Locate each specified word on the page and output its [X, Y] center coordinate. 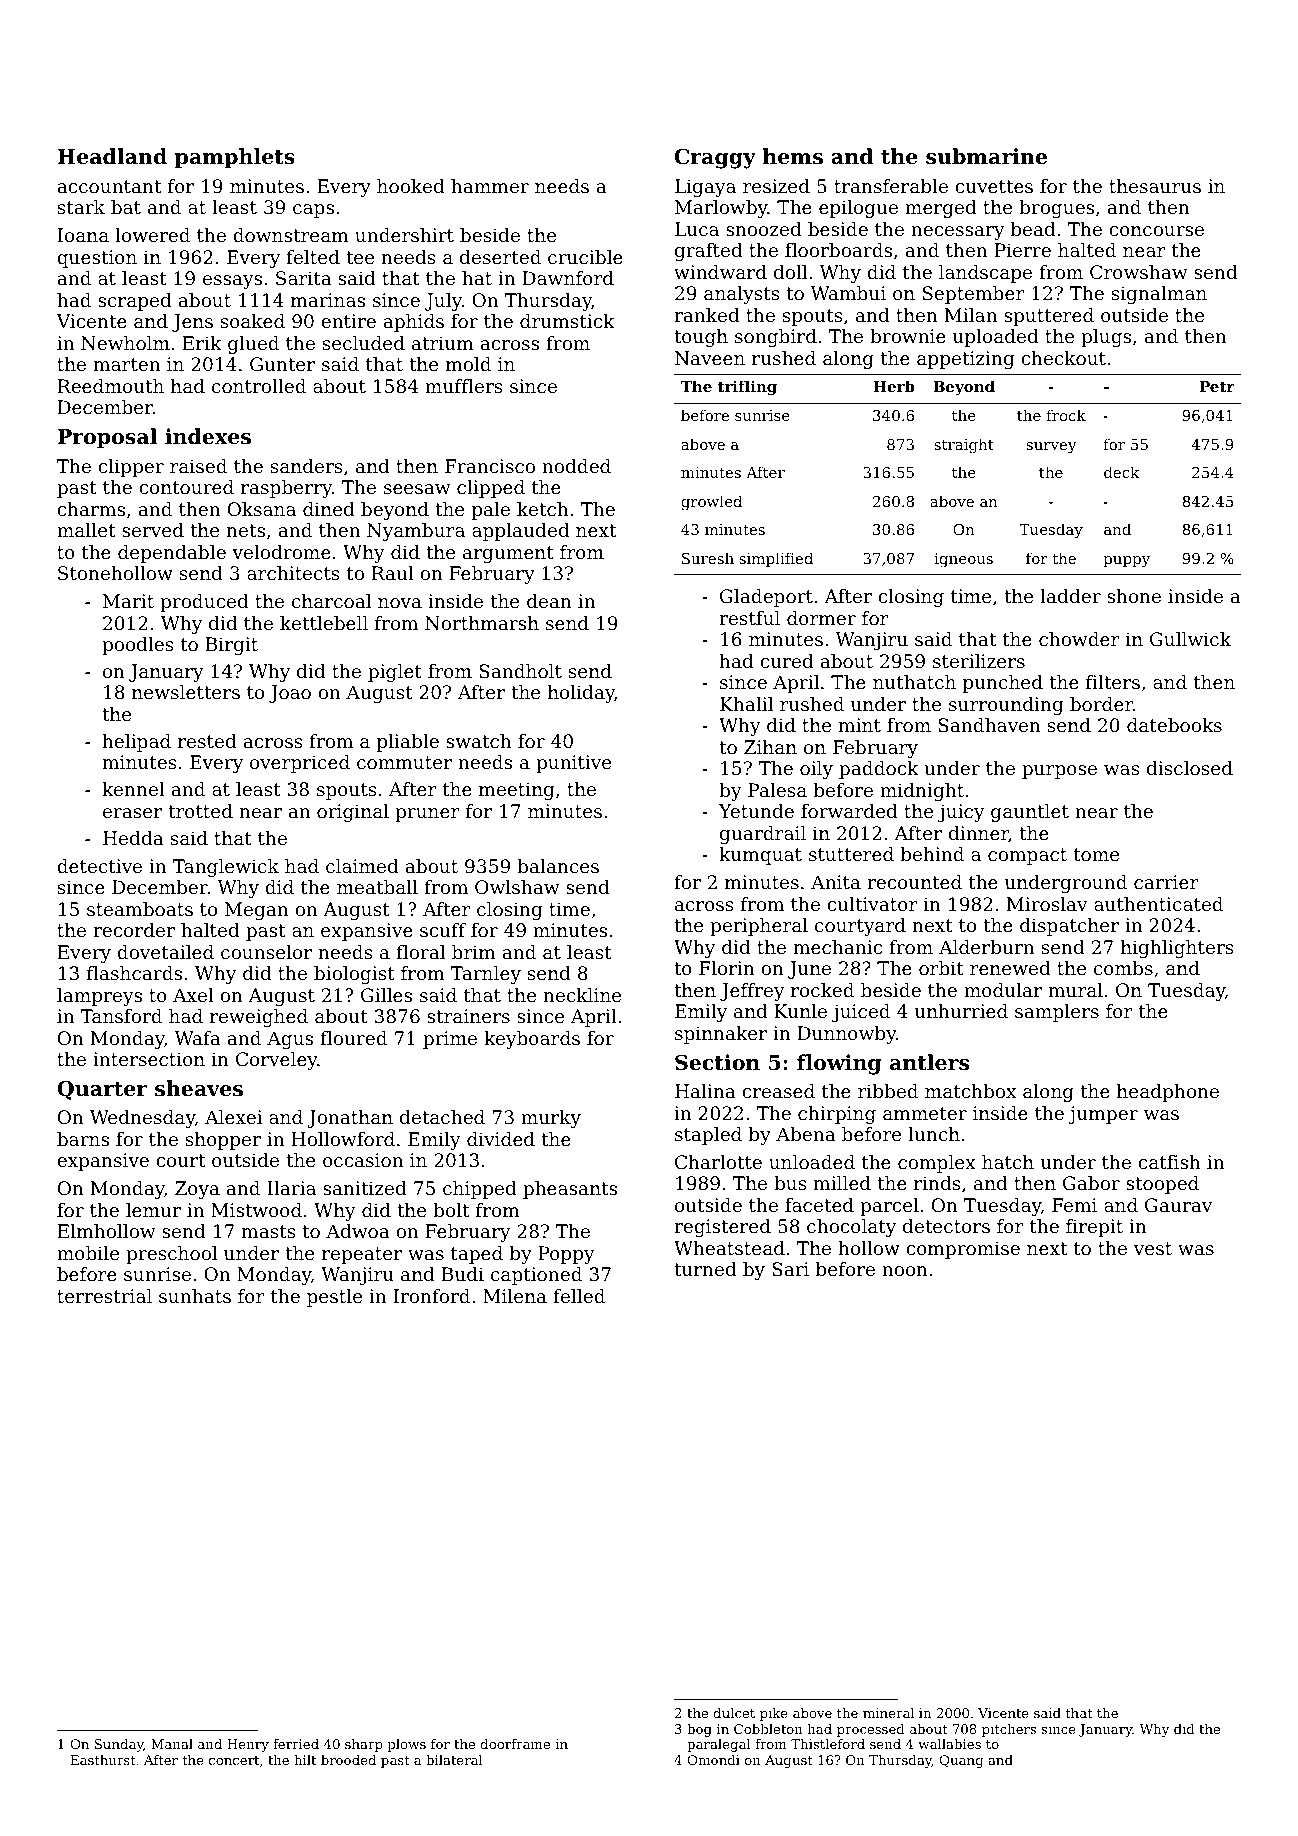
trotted [200, 811]
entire [348, 321]
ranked [707, 315]
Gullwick [1190, 639]
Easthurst [103, 1760]
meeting [516, 791]
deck [1121, 472]
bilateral [454, 1760]
